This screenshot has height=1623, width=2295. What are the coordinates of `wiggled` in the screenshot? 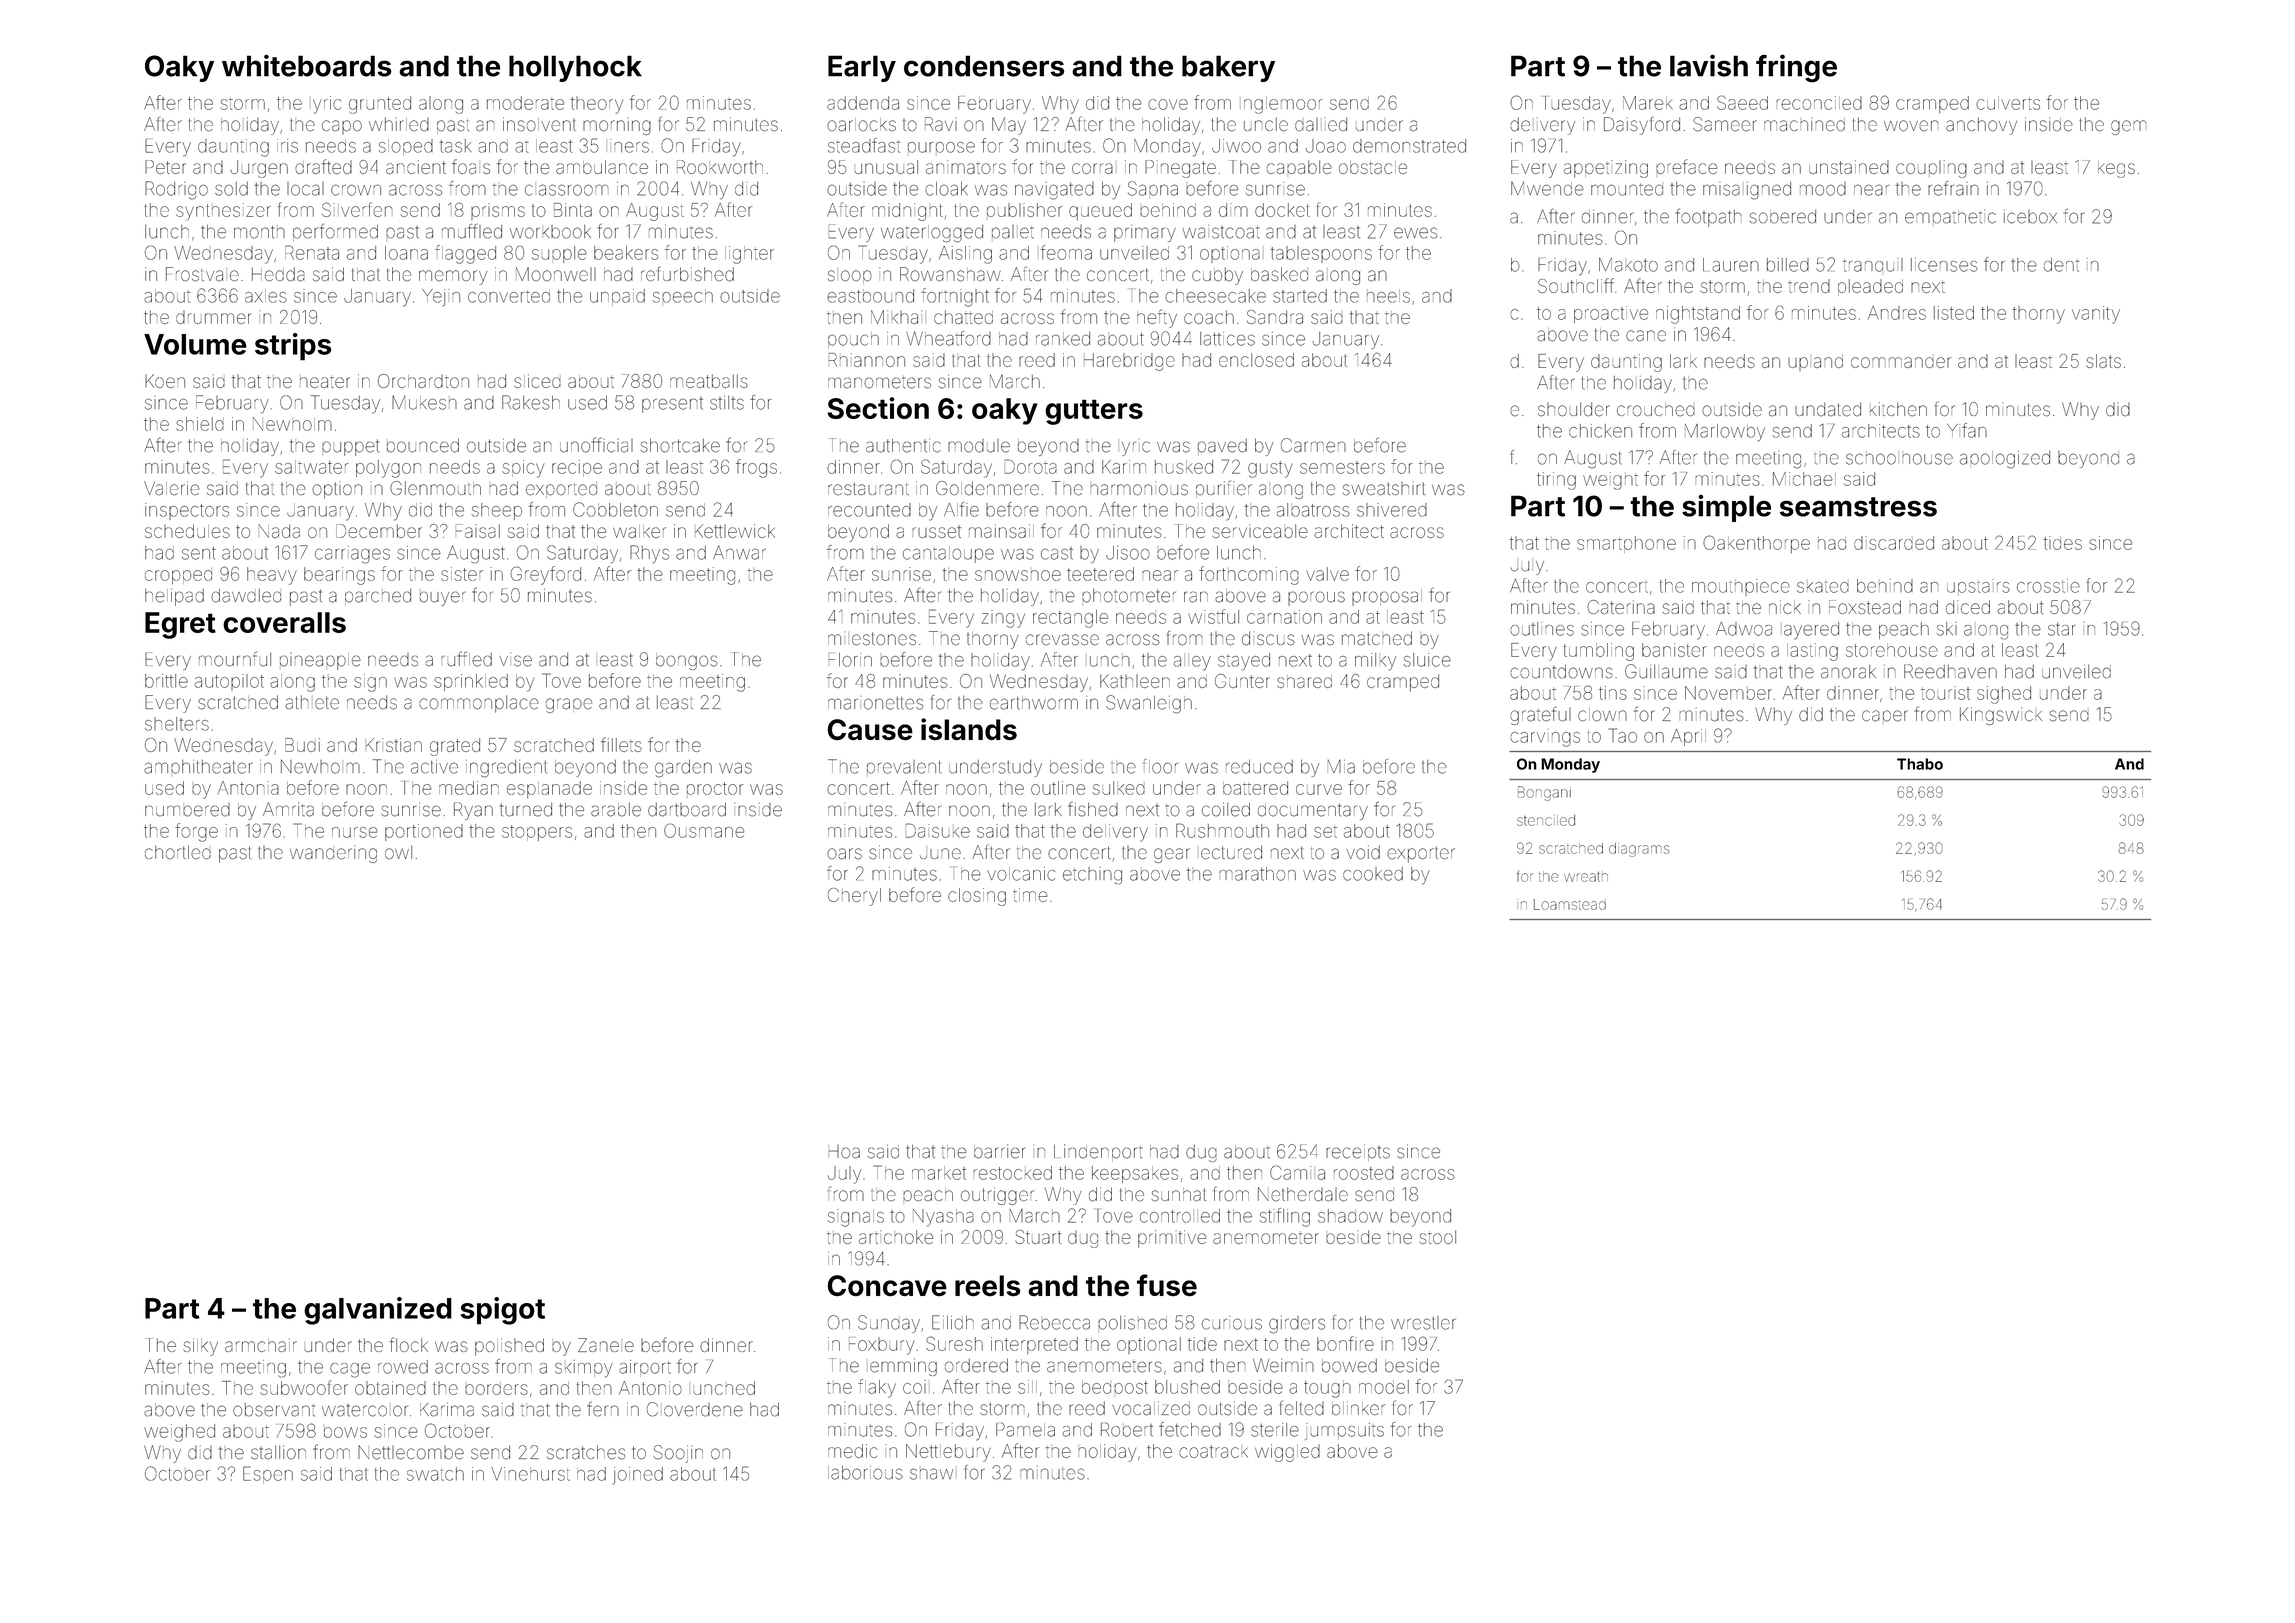 It's located at (1287, 1453).
